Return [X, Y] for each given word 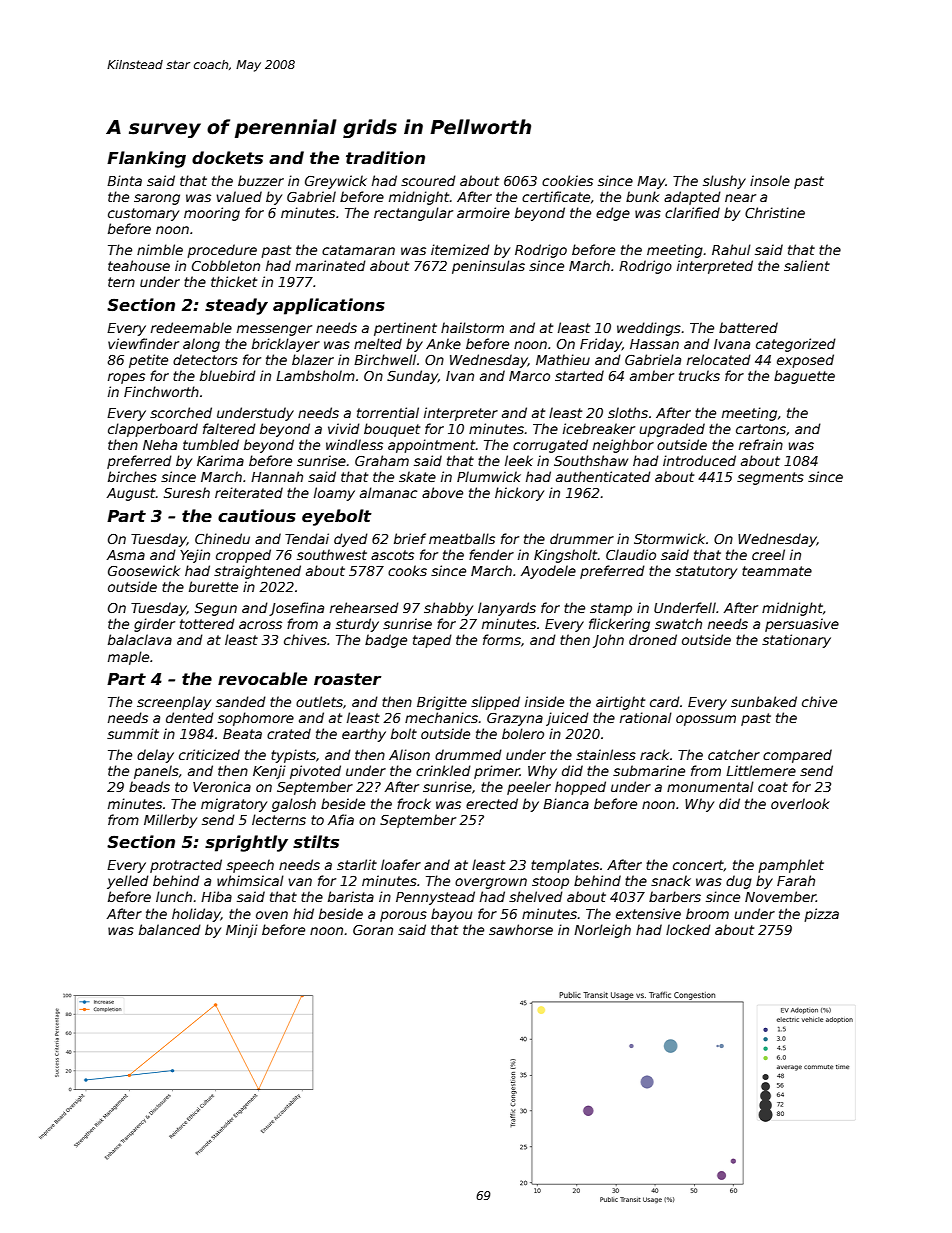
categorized [796, 345]
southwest [332, 554]
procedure [222, 251]
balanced [170, 929]
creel [768, 554]
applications [329, 306]
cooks [407, 570]
